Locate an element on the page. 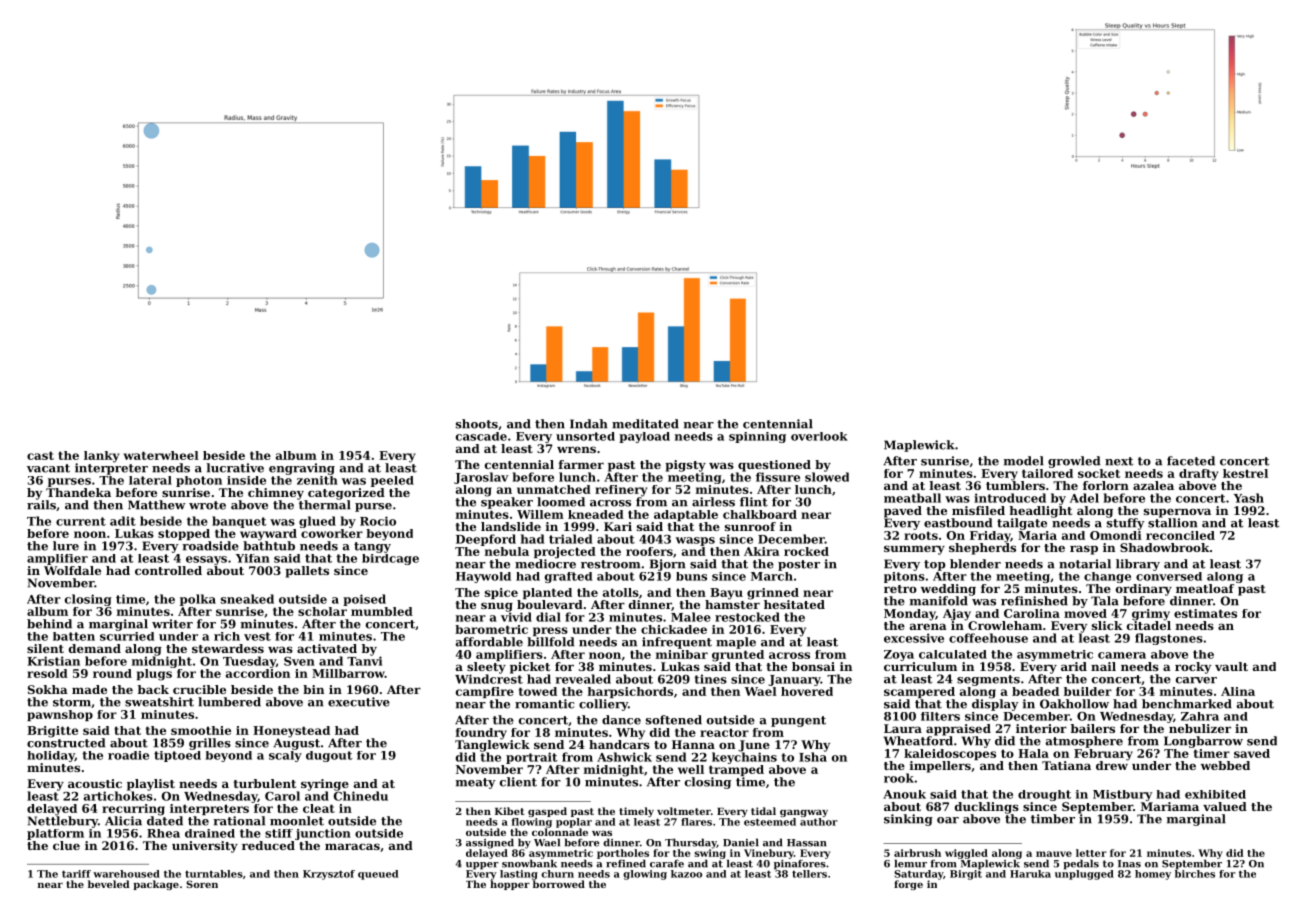 The height and width of the page is (924, 1308). reconciled is located at coordinates (1180, 535).
